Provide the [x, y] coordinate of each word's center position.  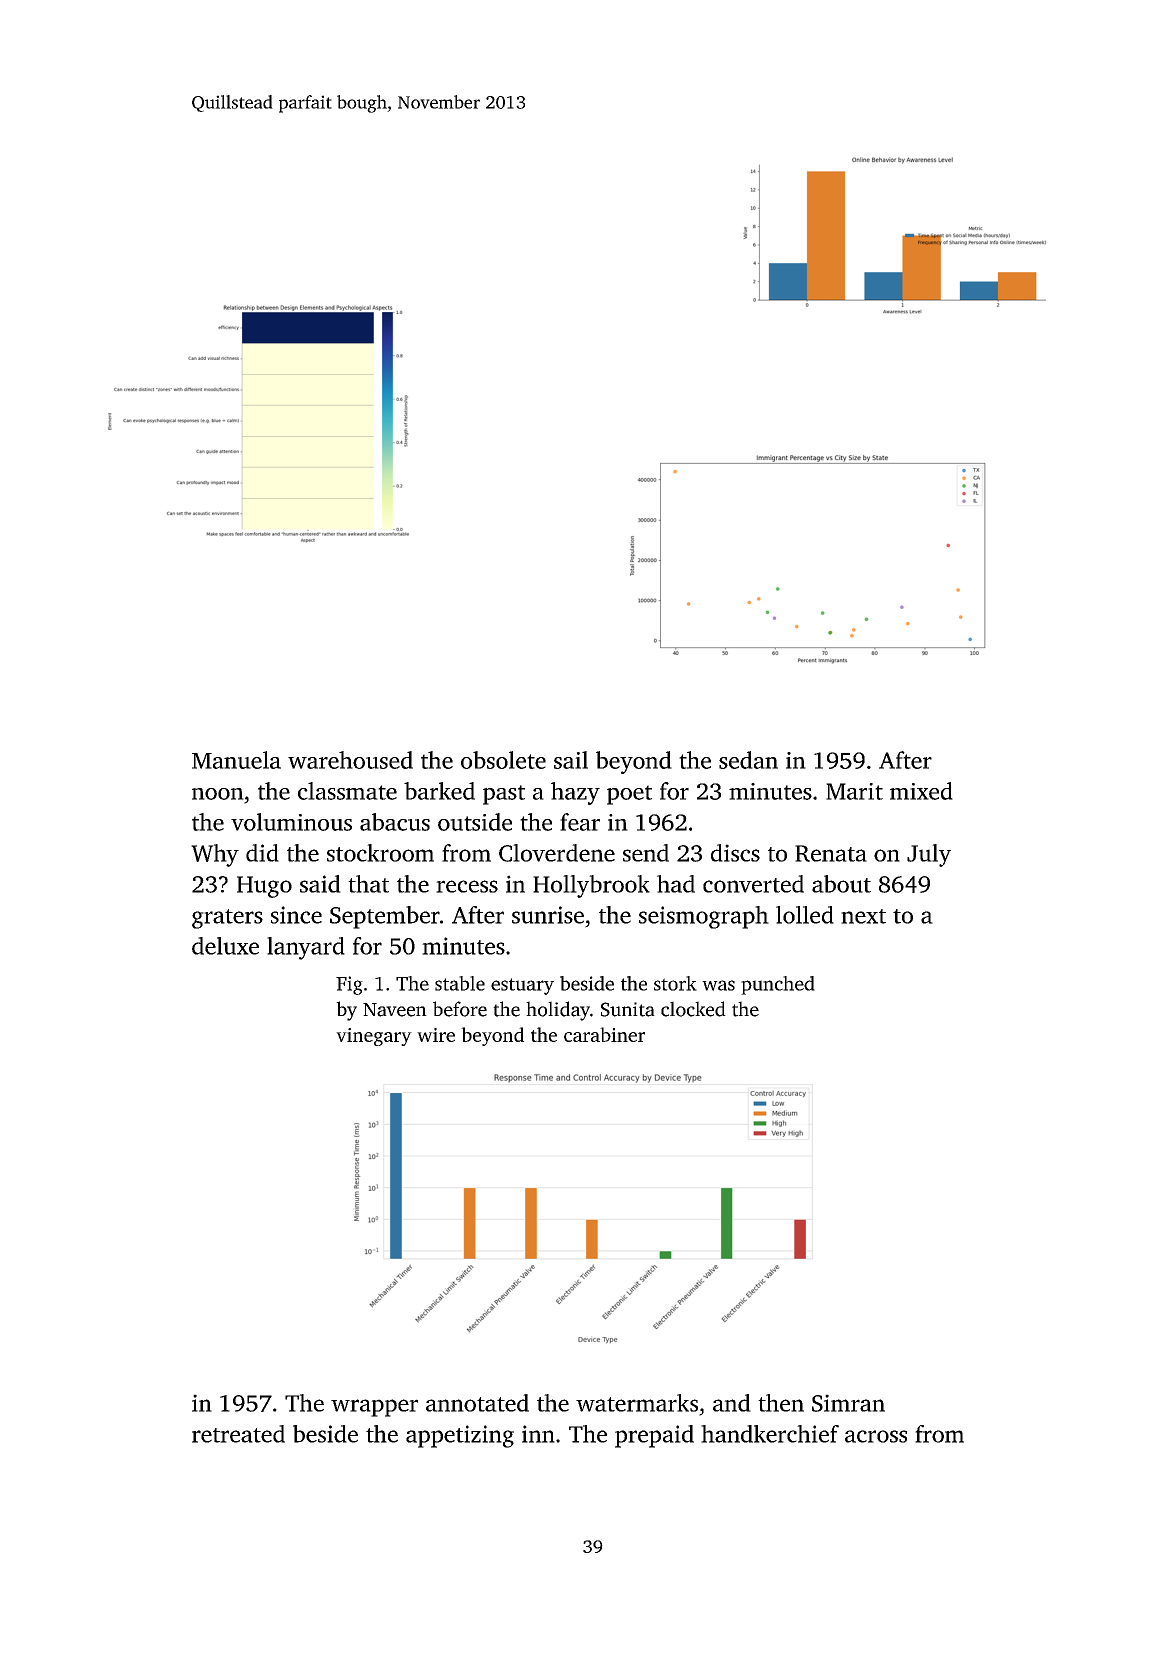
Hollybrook [591, 886]
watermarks [637, 1403]
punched [778, 985]
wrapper [374, 1408]
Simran [848, 1403]
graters [227, 919]
